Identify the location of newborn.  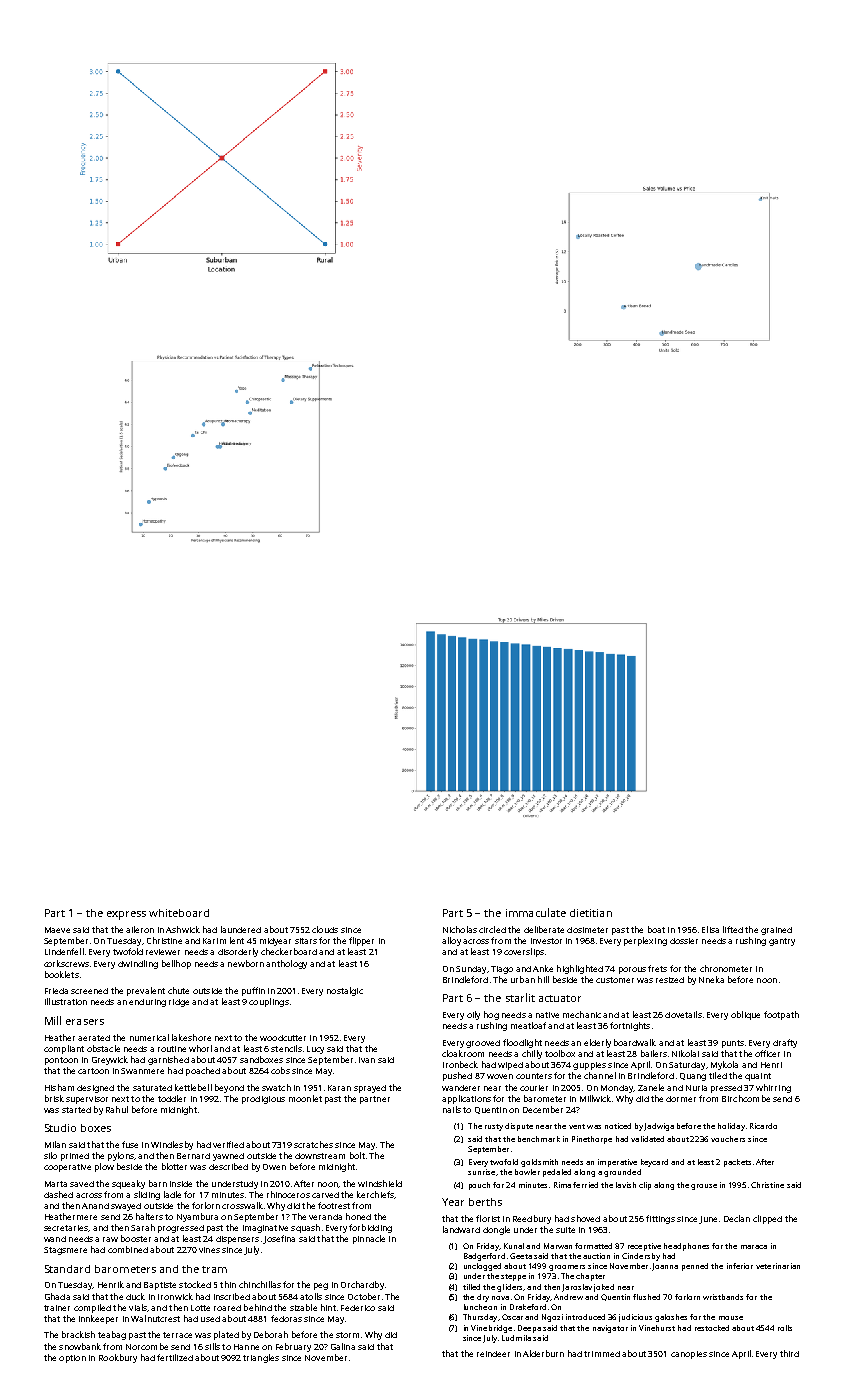
(246, 963).
